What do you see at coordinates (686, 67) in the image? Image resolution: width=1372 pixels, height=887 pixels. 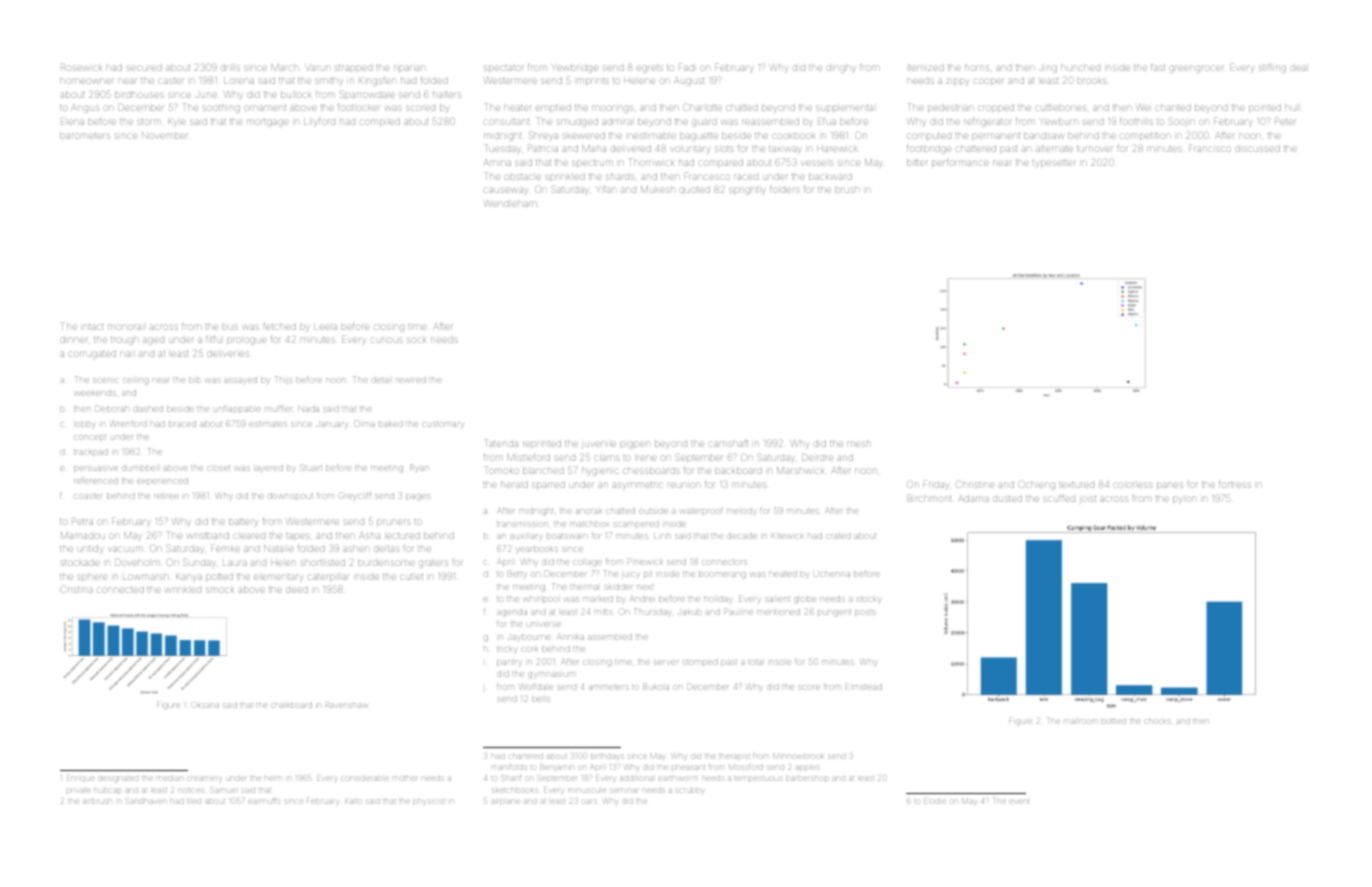 I see `Fadi` at bounding box center [686, 67].
